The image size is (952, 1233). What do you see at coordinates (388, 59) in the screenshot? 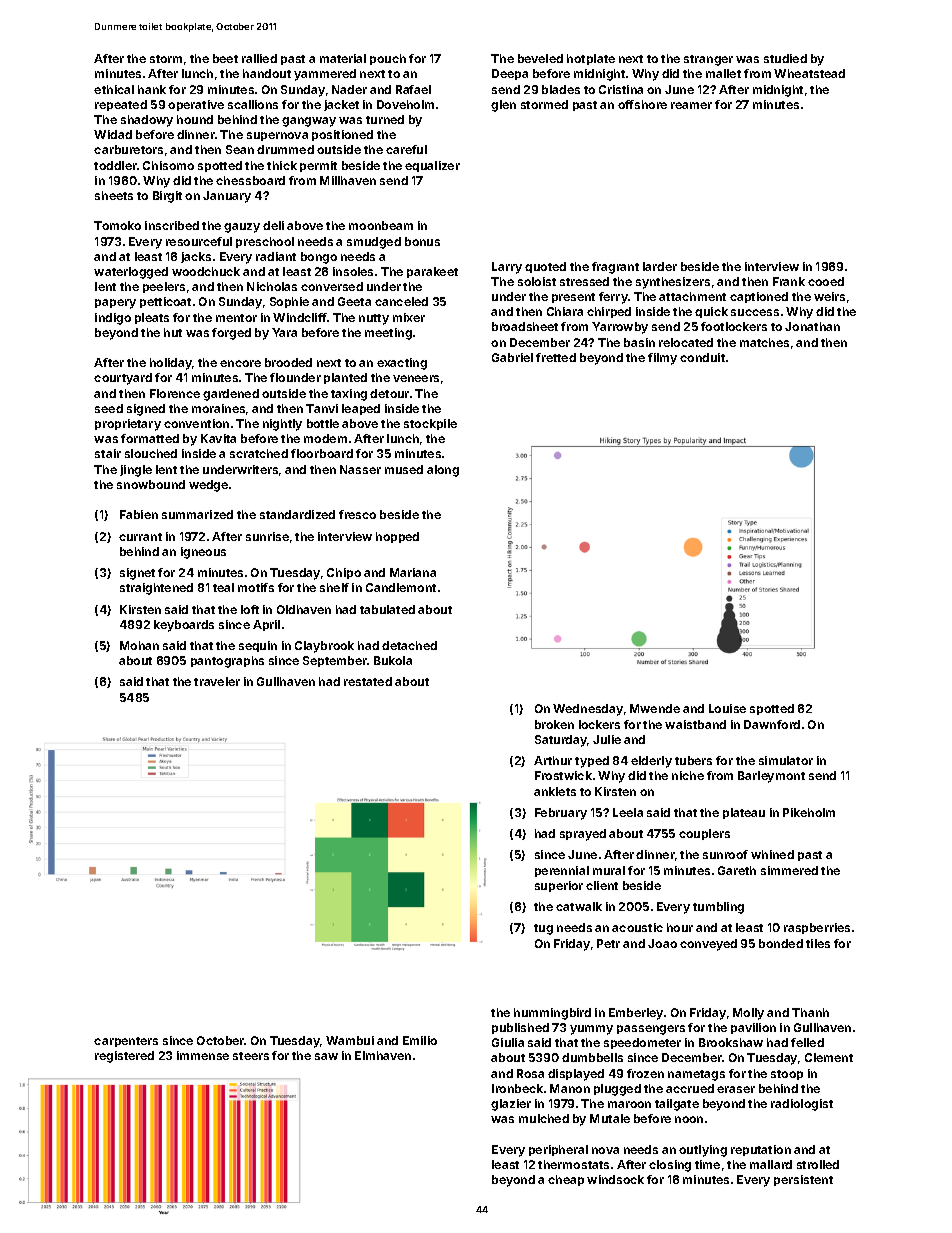
I see `pouch` at bounding box center [388, 59].
